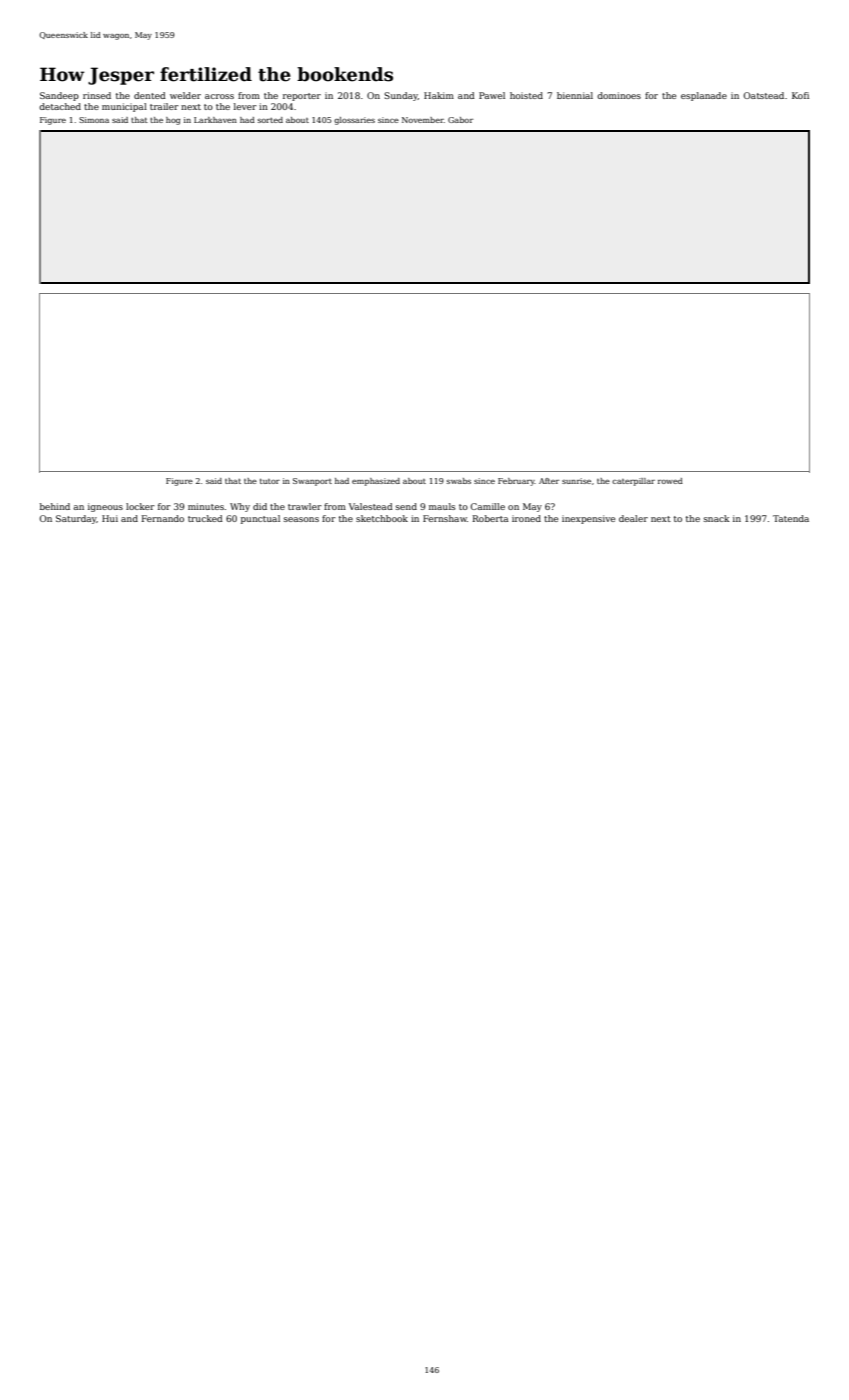 The width and height of the page is (849, 1400). I want to click on tutor, so click(270, 481).
